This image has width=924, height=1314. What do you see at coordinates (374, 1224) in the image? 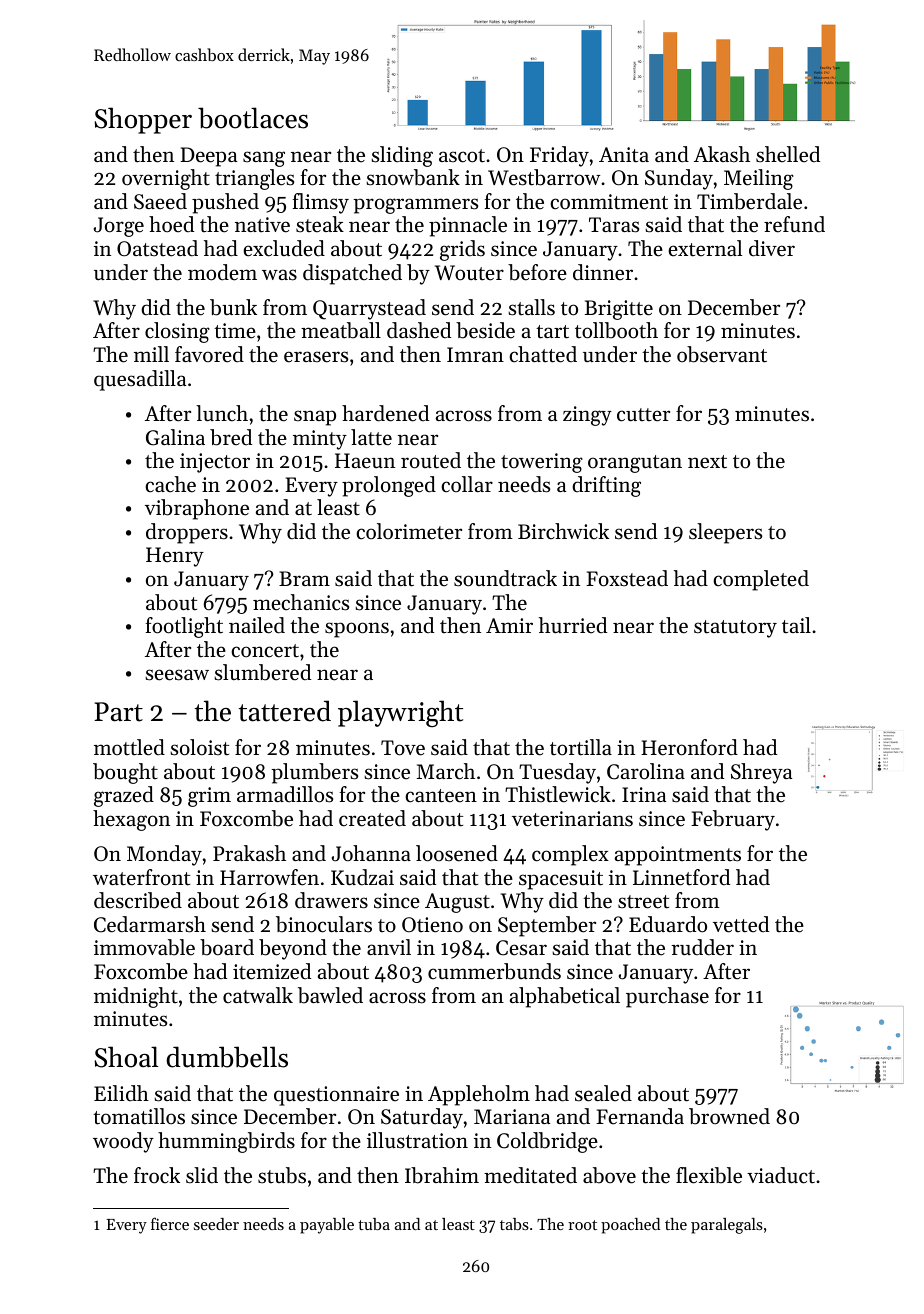
I see `tuba` at bounding box center [374, 1224].
